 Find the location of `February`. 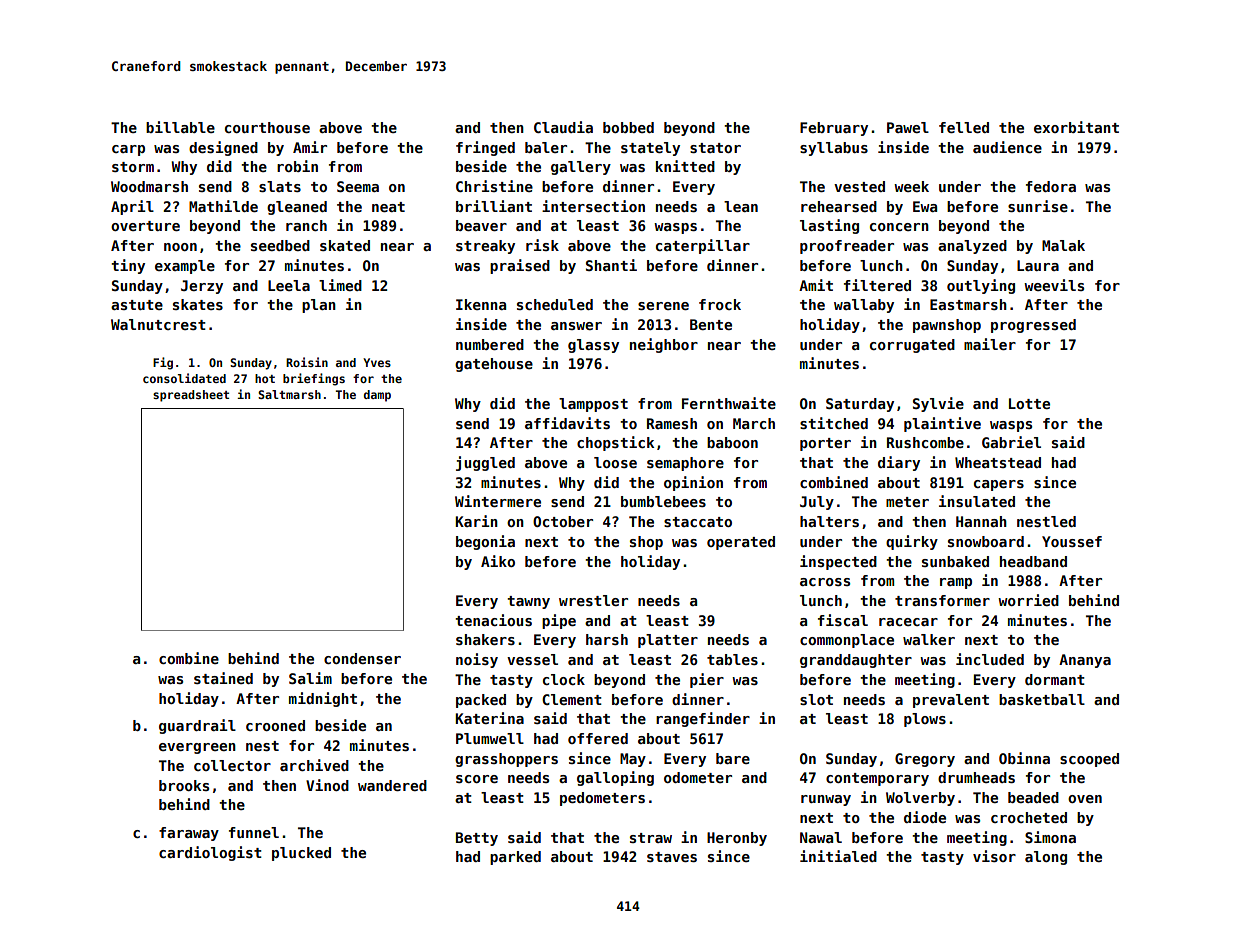

February is located at coordinates (834, 129).
